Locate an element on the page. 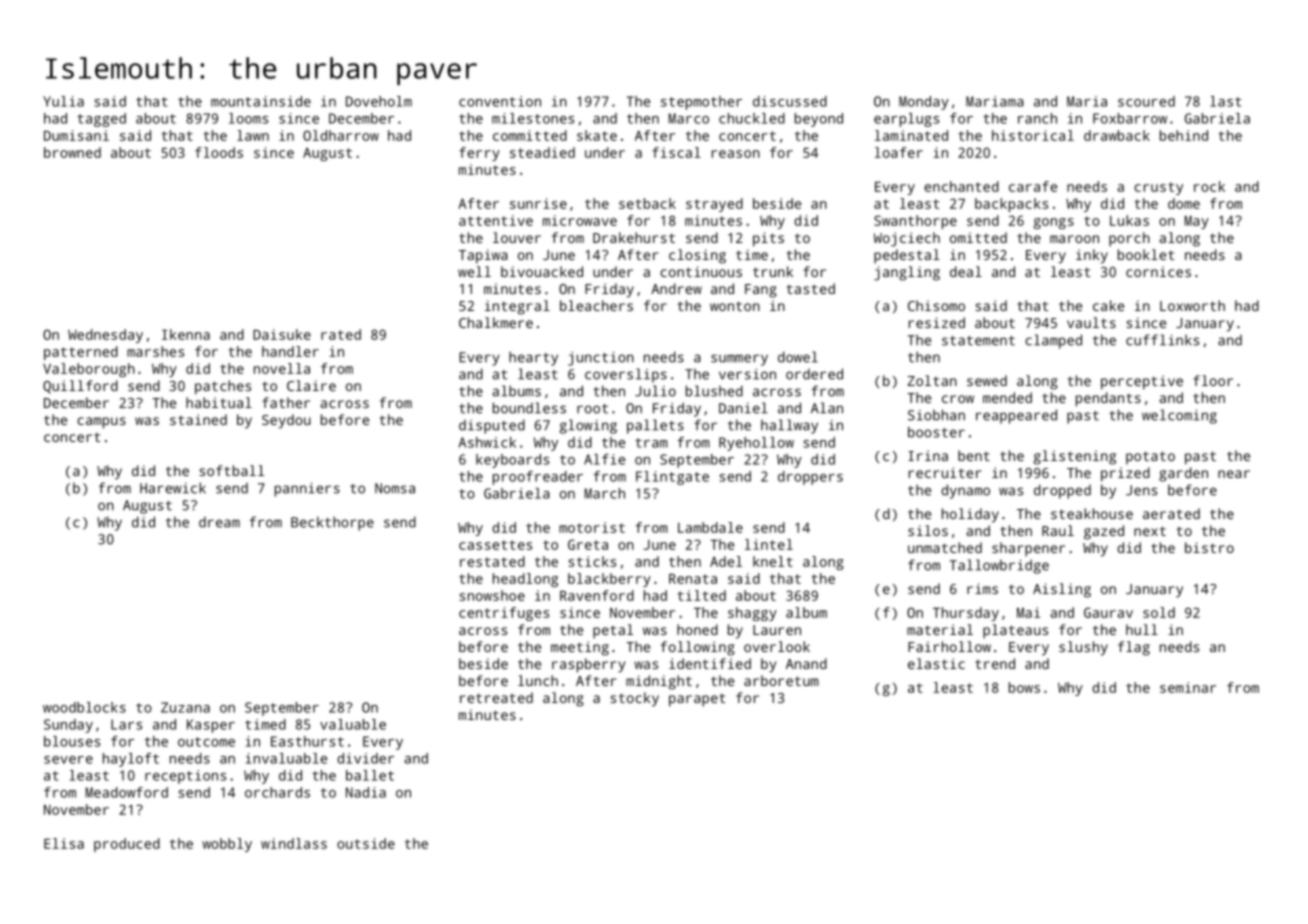  garden is located at coordinates (1183, 474).
